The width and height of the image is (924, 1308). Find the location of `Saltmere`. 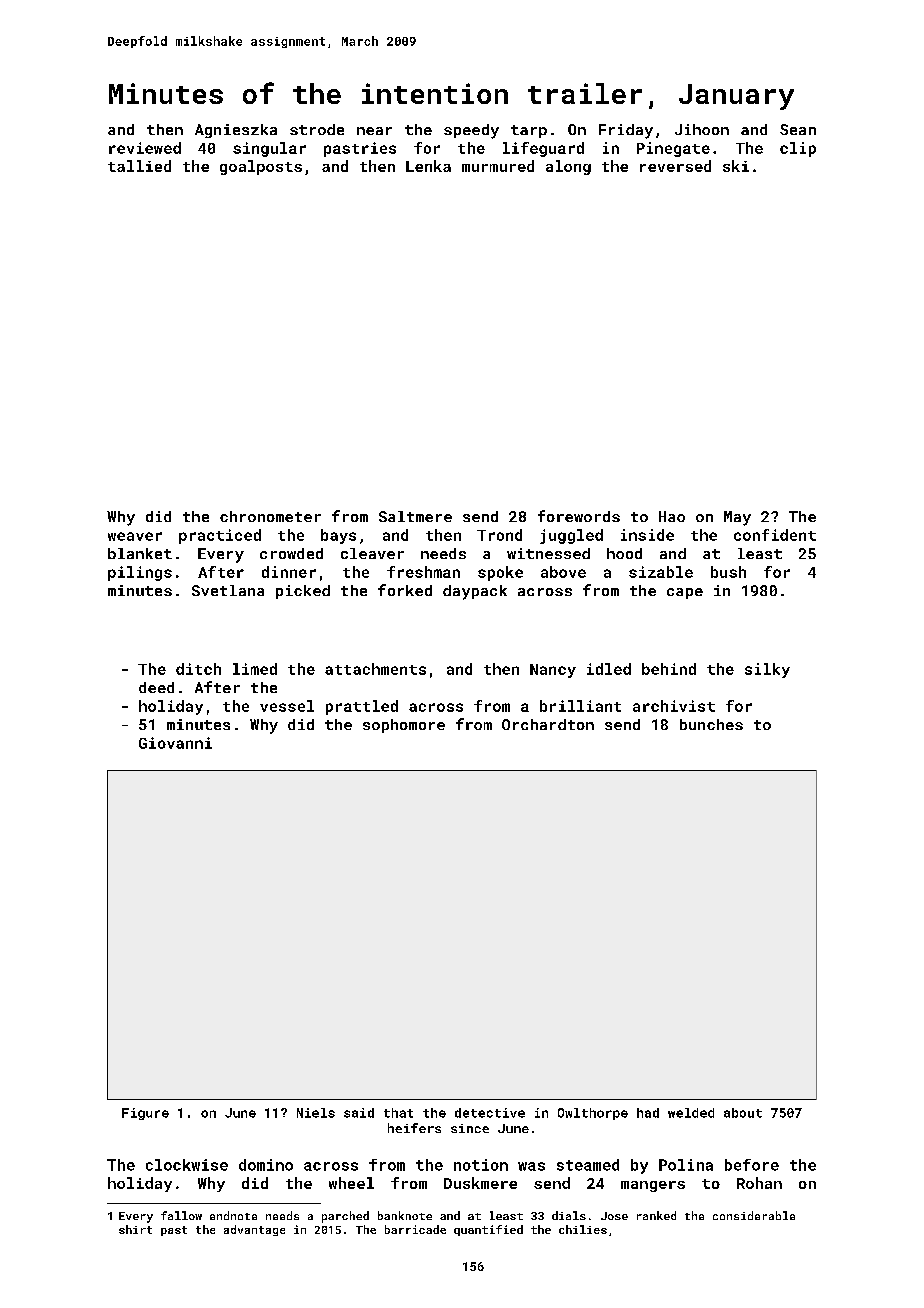

Saltmere is located at coordinates (415, 516).
